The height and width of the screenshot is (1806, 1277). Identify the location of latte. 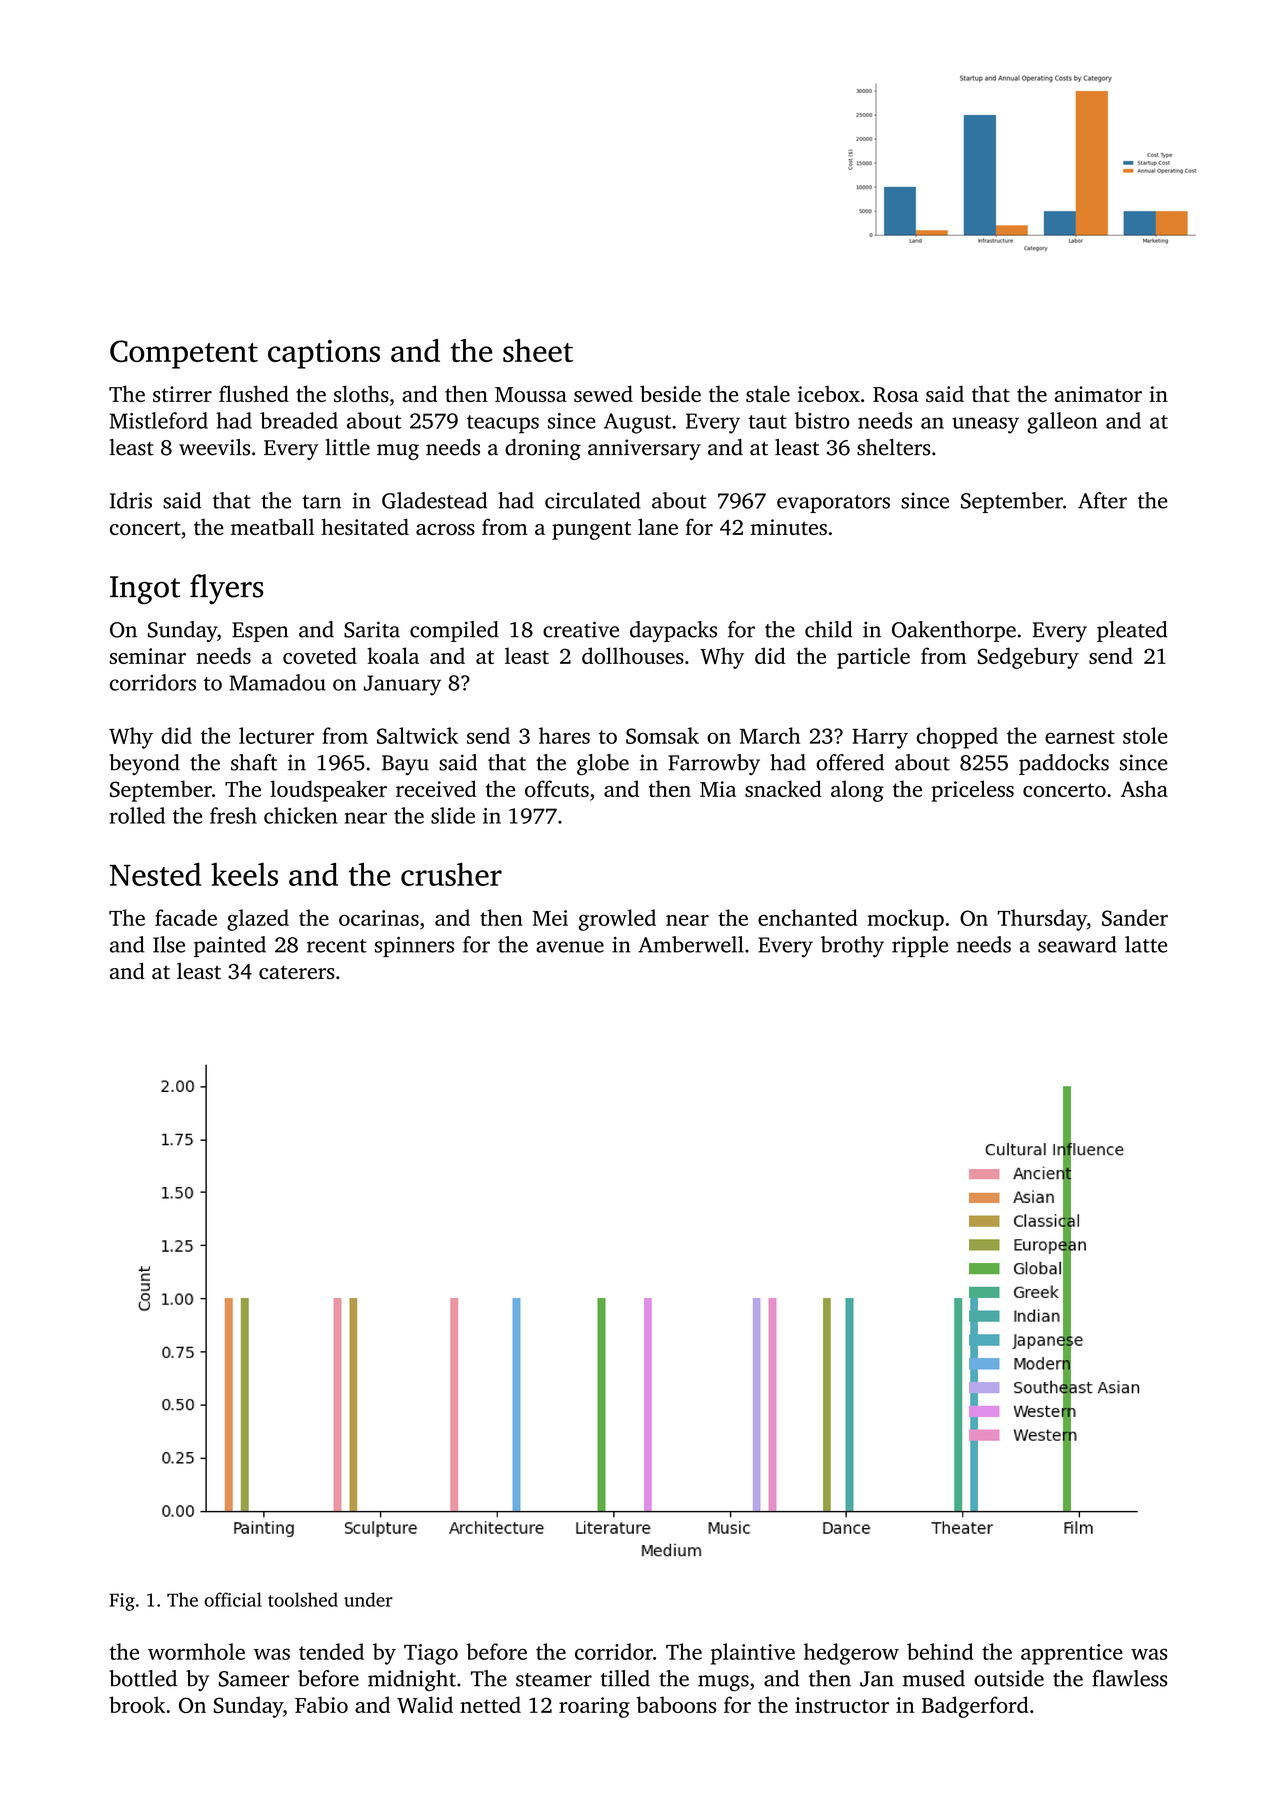
(1146, 944).
